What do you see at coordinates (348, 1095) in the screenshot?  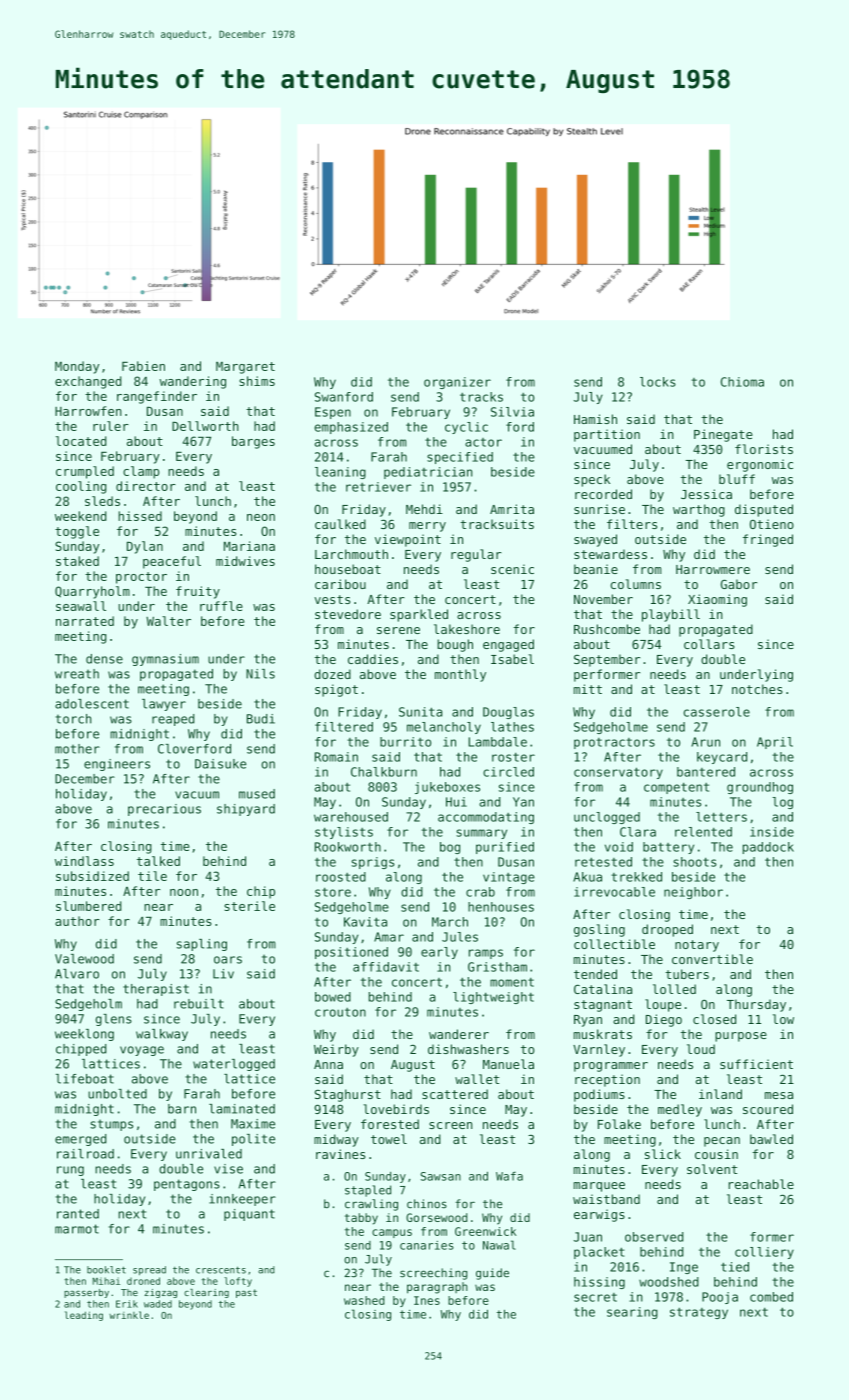 I see `Staghurst` at bounding box center [348, 1095].
